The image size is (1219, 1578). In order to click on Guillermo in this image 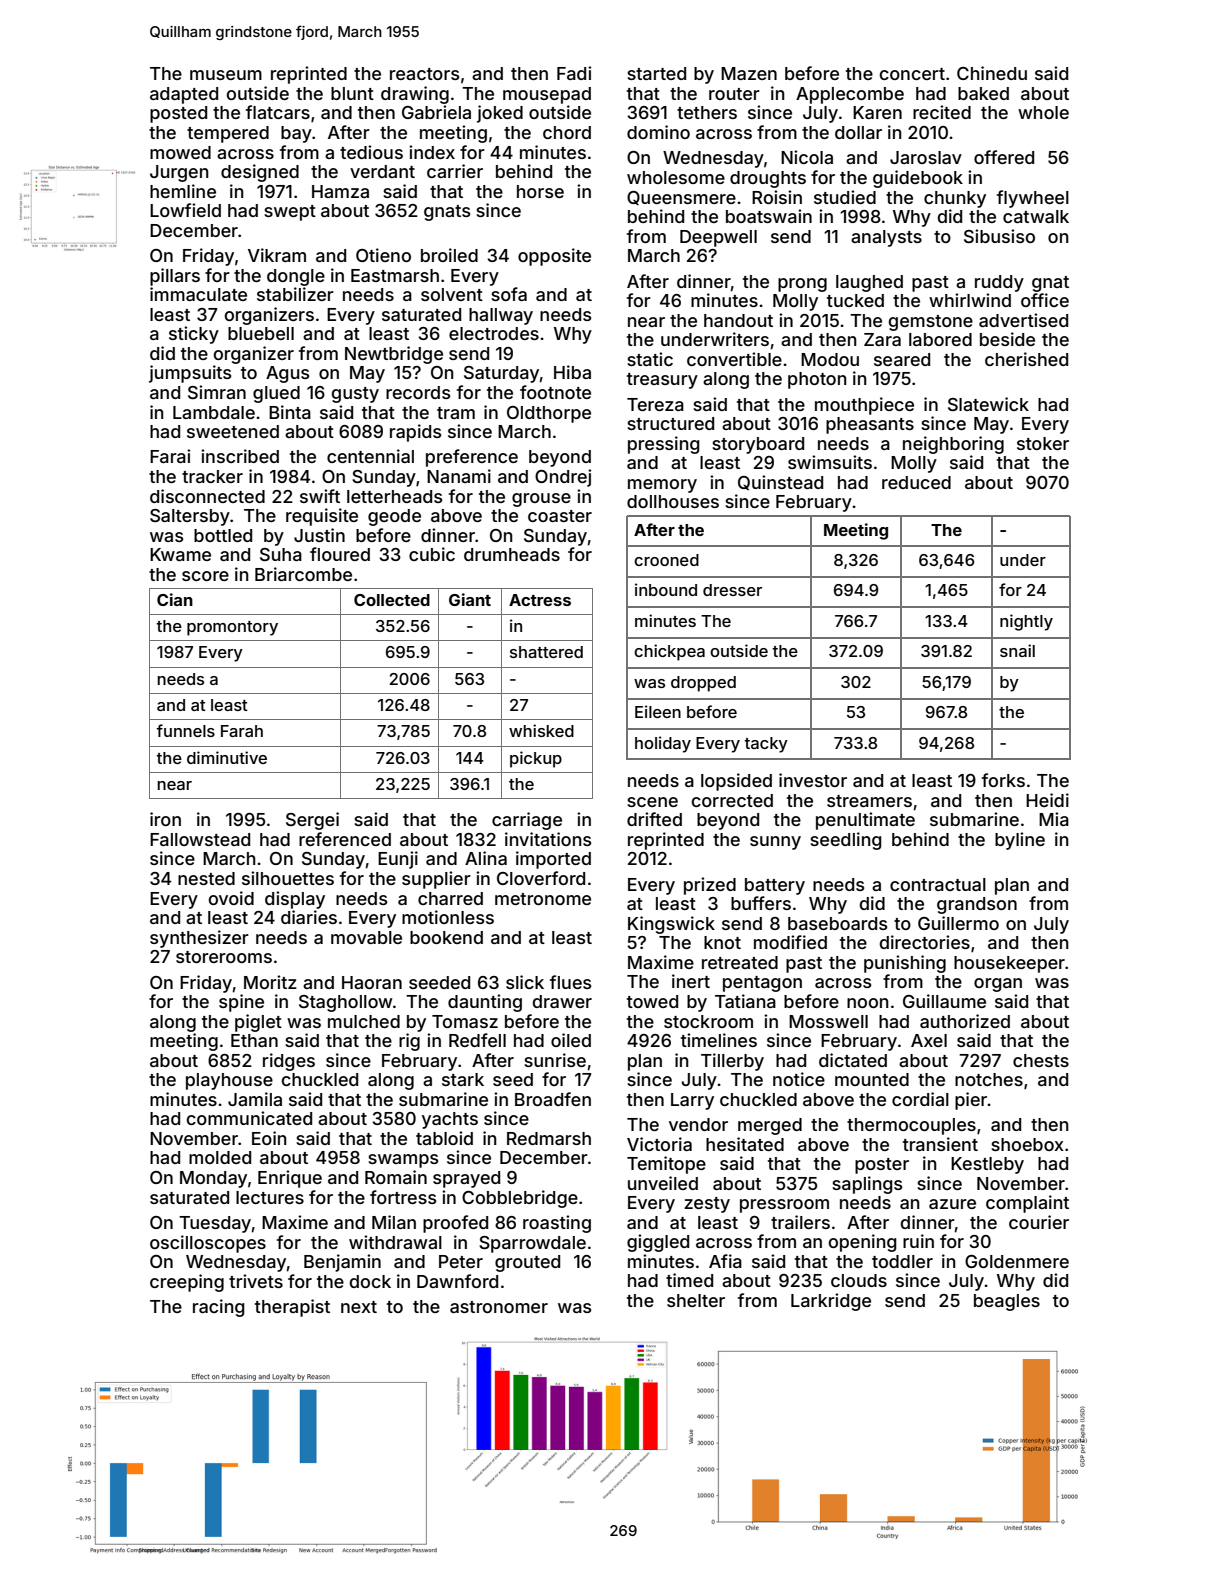, I will do `click(958, 923)`.
